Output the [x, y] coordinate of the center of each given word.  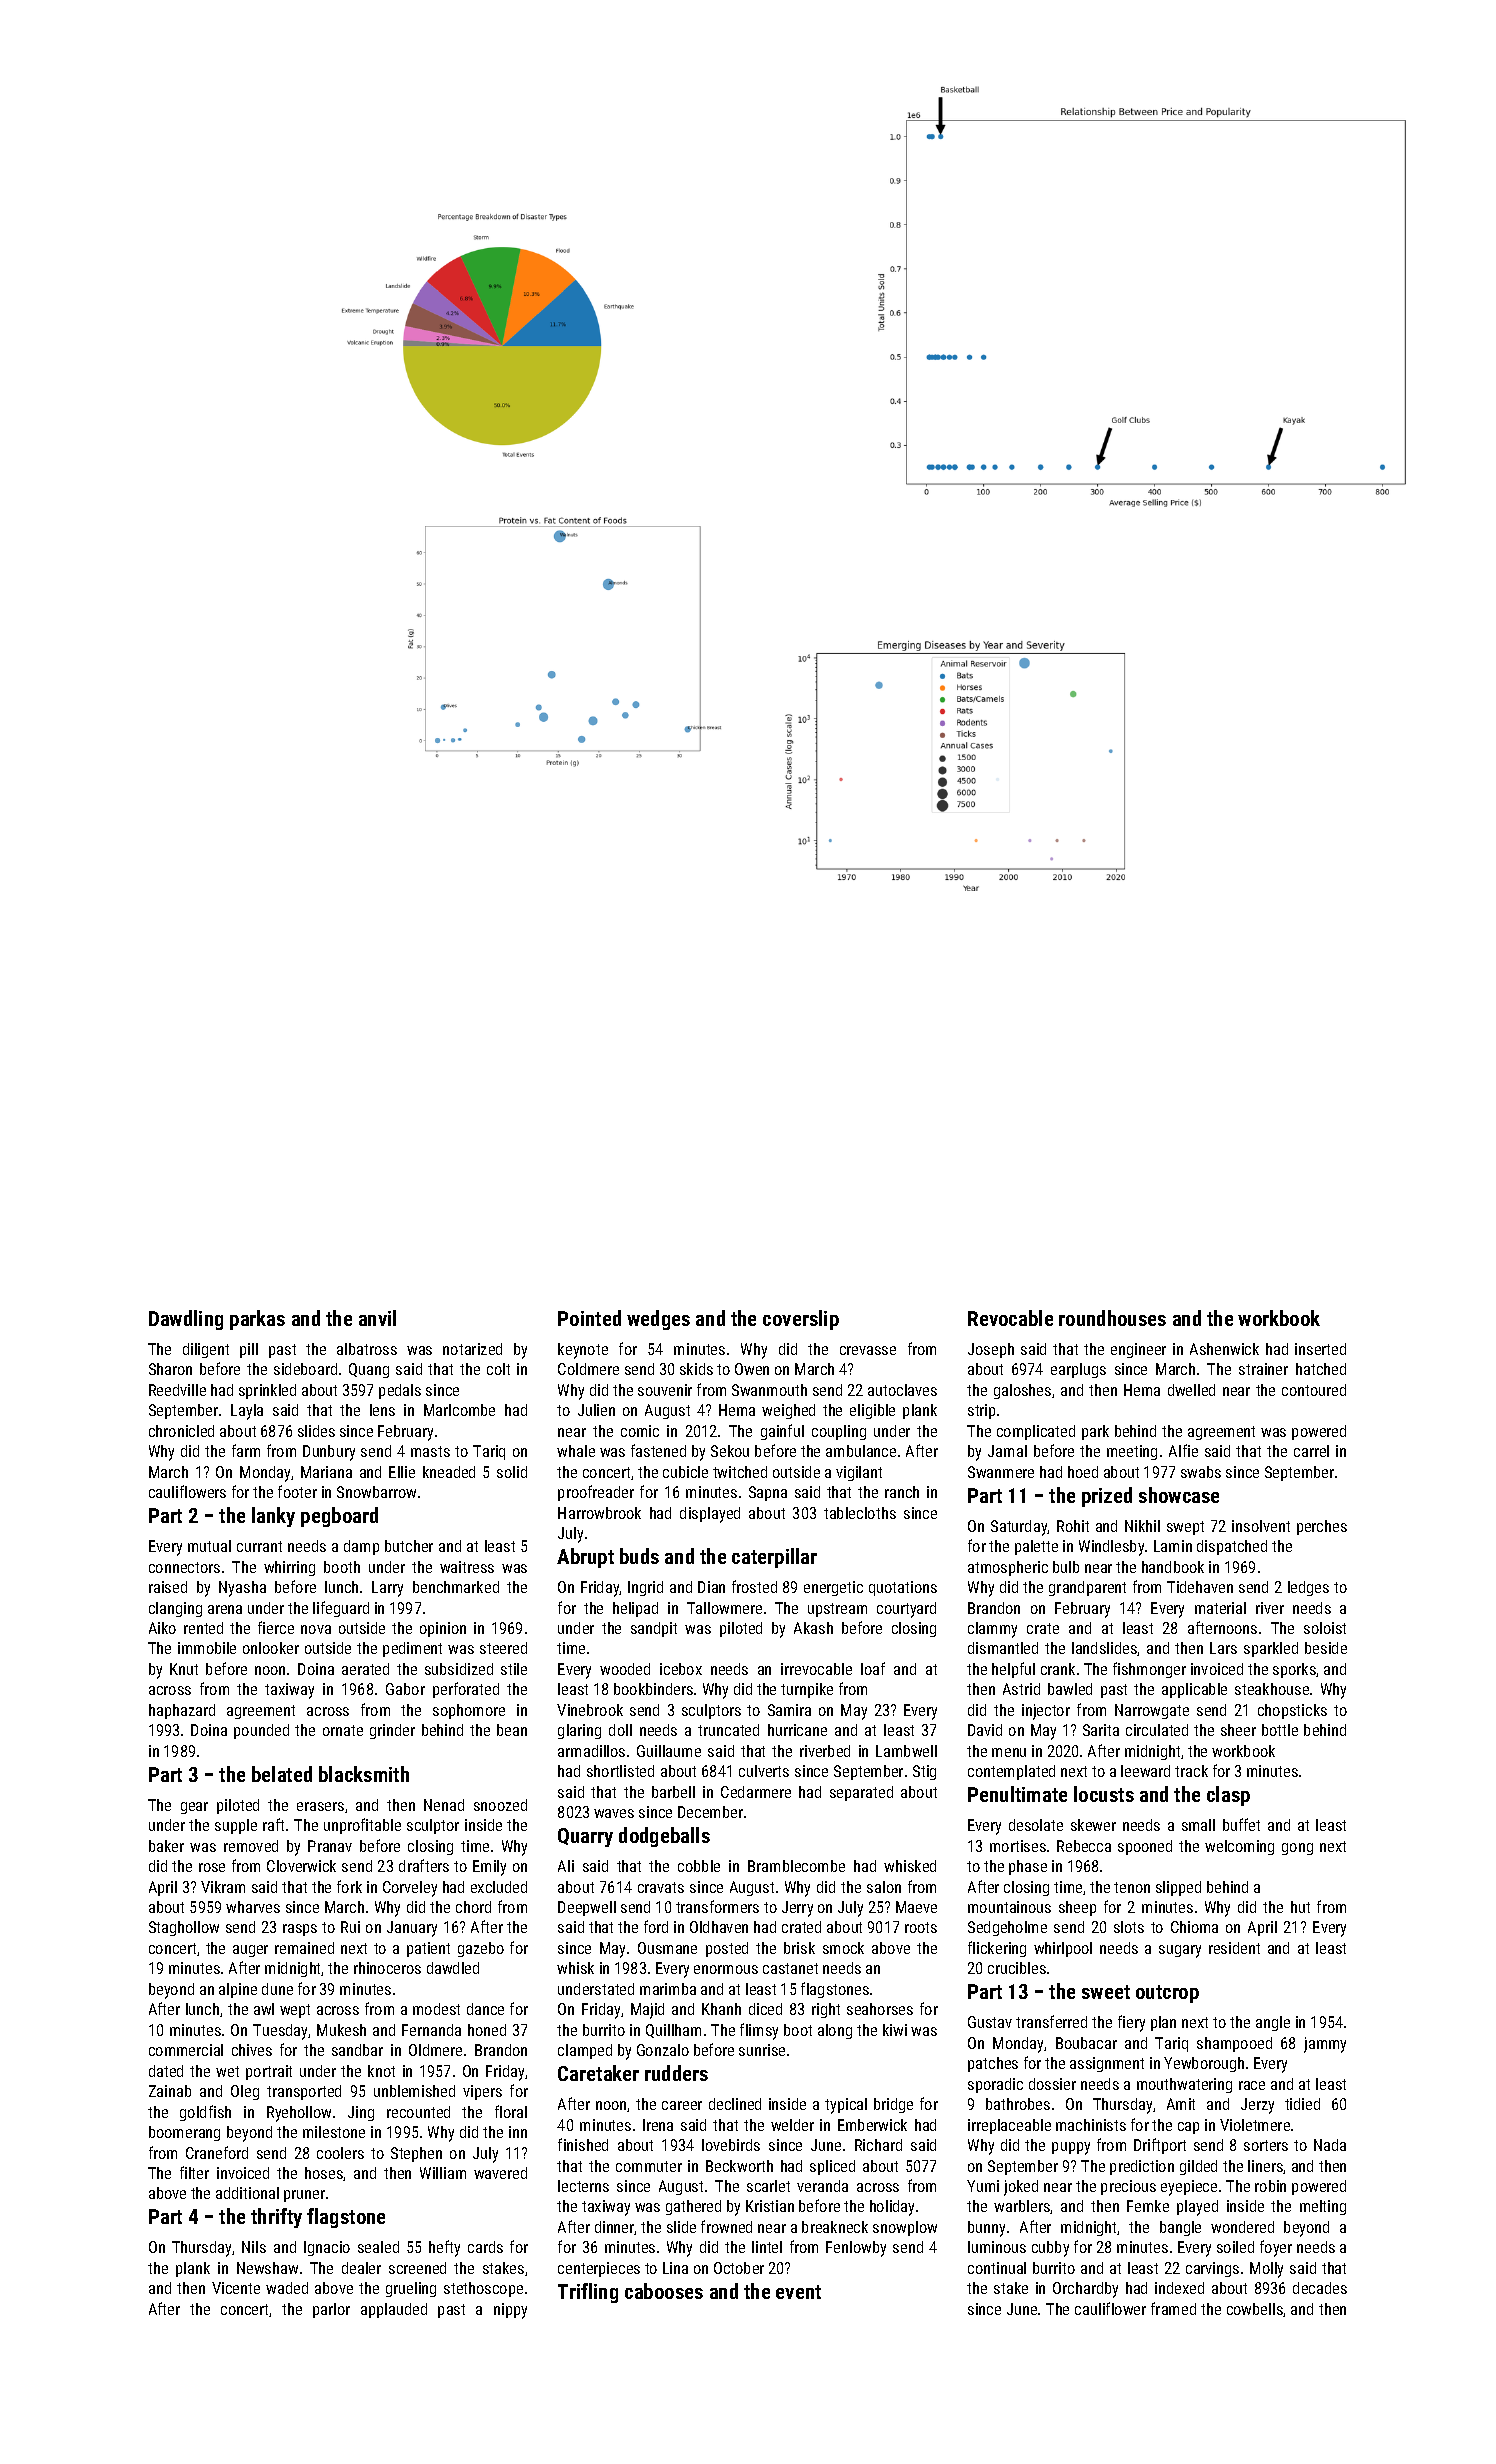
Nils [254, 2247]
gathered [693, 2207]
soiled [1235, 2247]
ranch [902, 1492]
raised [168, 1587]
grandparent [1087, 1588]
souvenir [665, 1390]
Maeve [916, 1907]
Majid [647, 2011]
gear [194, 1808]
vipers [482, 2092]
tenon [1132, 1887]
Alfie [1183, 1450]
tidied [1302, 2104]
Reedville [177, 1390]
